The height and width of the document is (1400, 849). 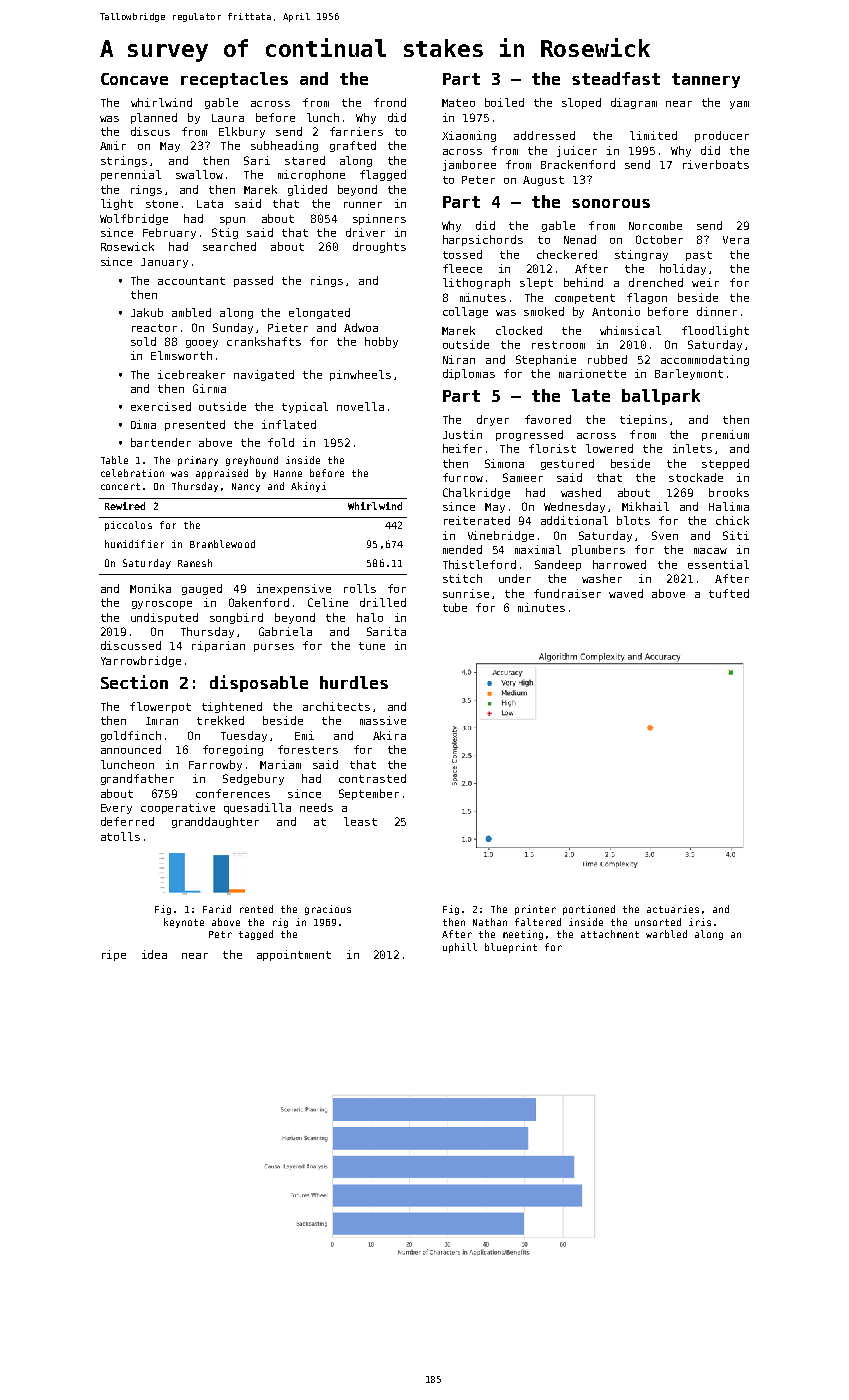 What do you see at coordinates (459, 359) in the document?
I see `Niran` at bounding box center [459, 359].
